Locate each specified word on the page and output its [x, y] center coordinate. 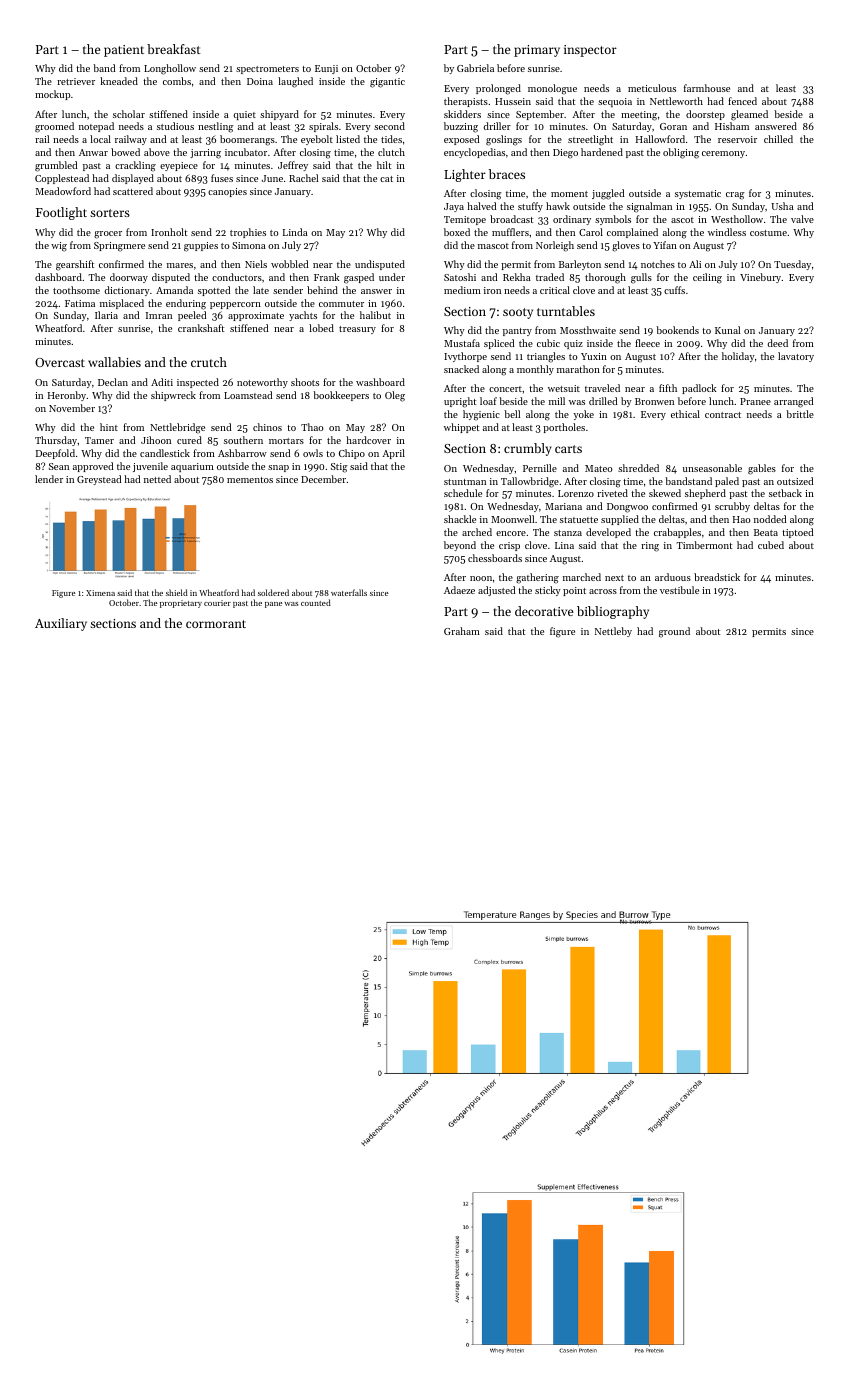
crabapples [677, 533]
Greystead [99, 480]
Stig [339, 468]
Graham [462, 631]
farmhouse [707, 88]
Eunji [326, 69]
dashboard [58, 277]
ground [674, 632]
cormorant [216, 624]
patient [124, 51]
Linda [295, 232]
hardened [602, 152]
